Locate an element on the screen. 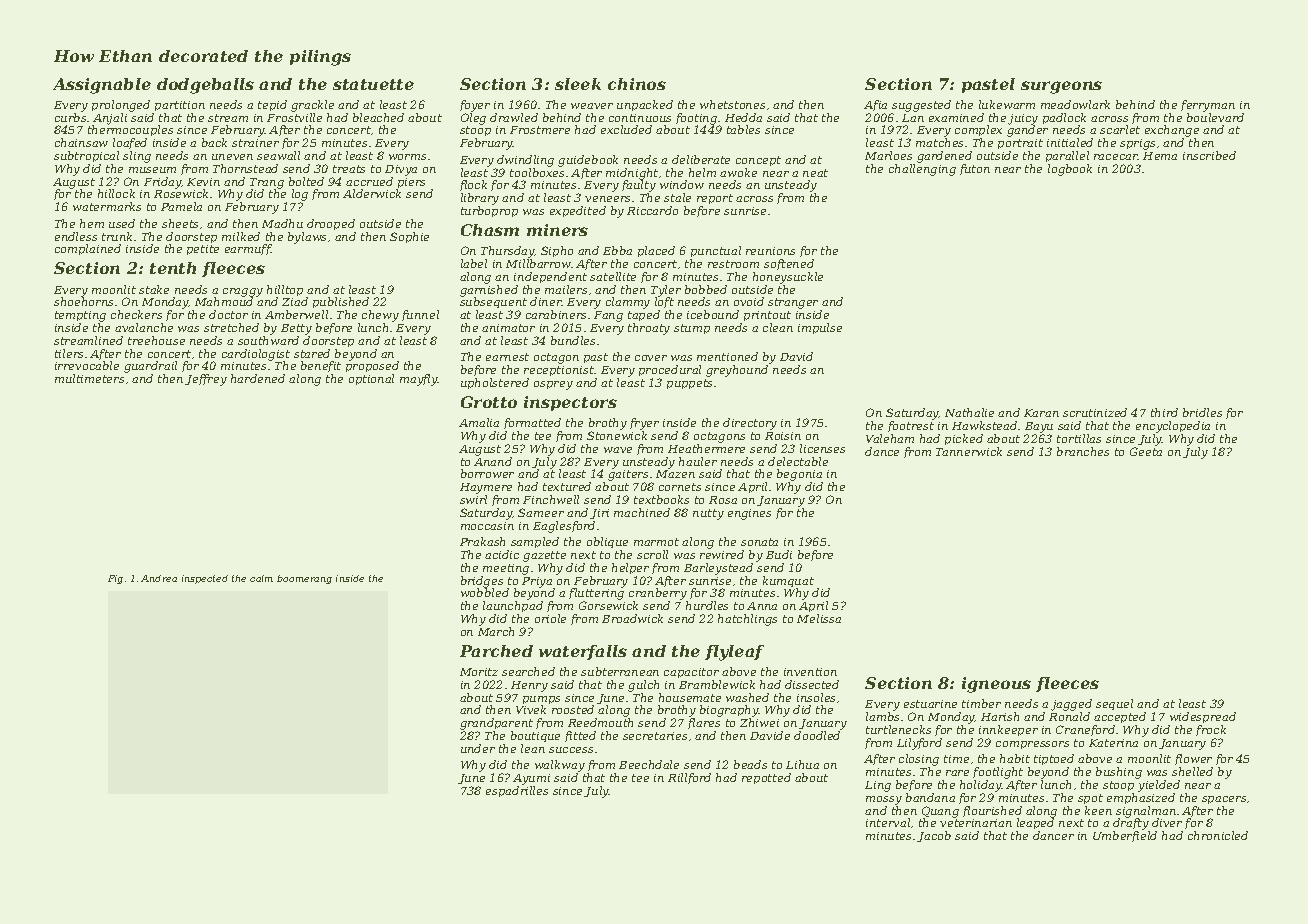 This screenshot has width=1308, height=924. Karan is located at coordinates (1041, 413).
